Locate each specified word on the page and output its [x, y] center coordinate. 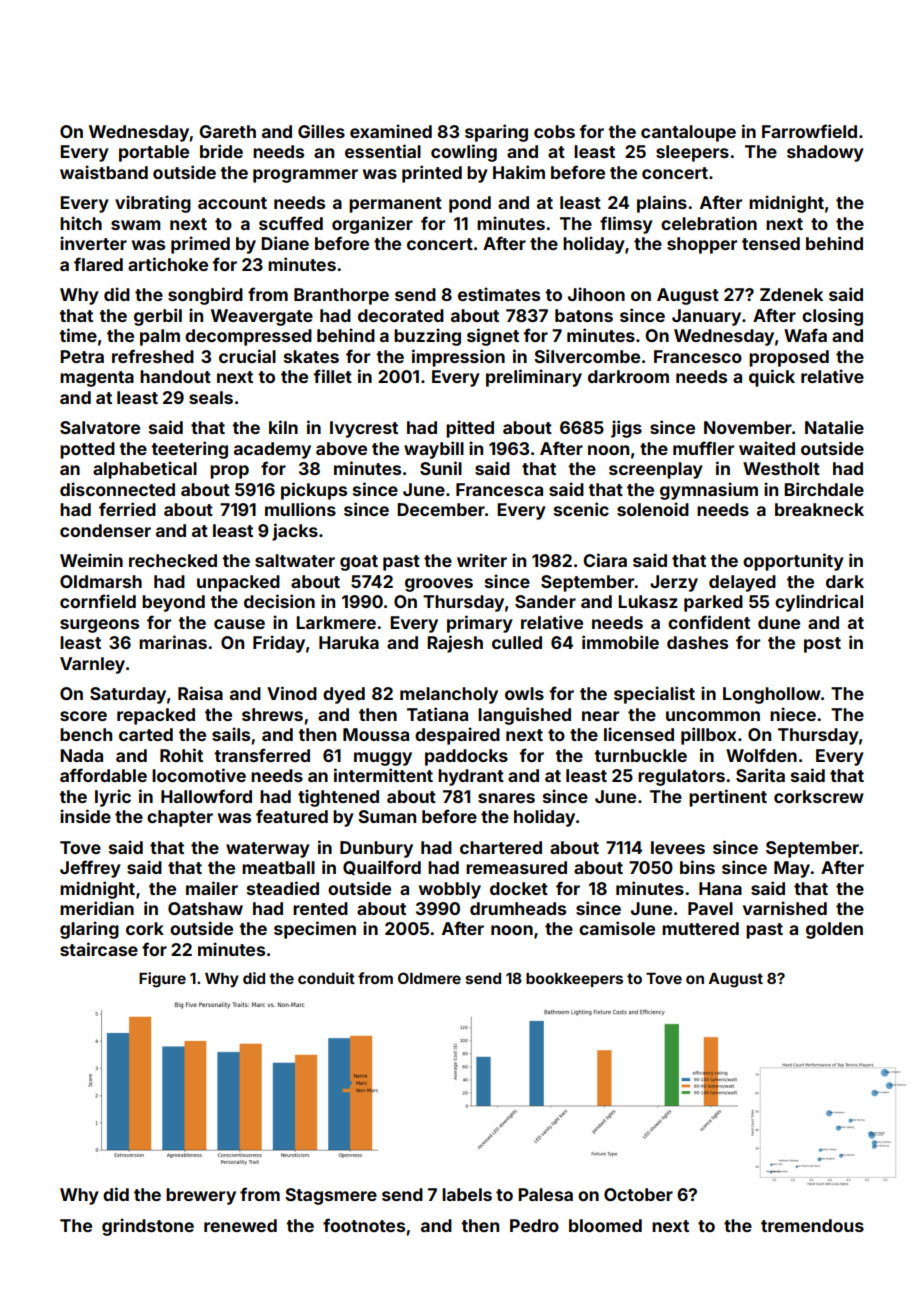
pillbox [708, 736]
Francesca [499, 489]
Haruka [349, 642]
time [78, 335]
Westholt [781, 468]
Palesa [545, 1194]
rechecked [173, 560]
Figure [162, 980]
